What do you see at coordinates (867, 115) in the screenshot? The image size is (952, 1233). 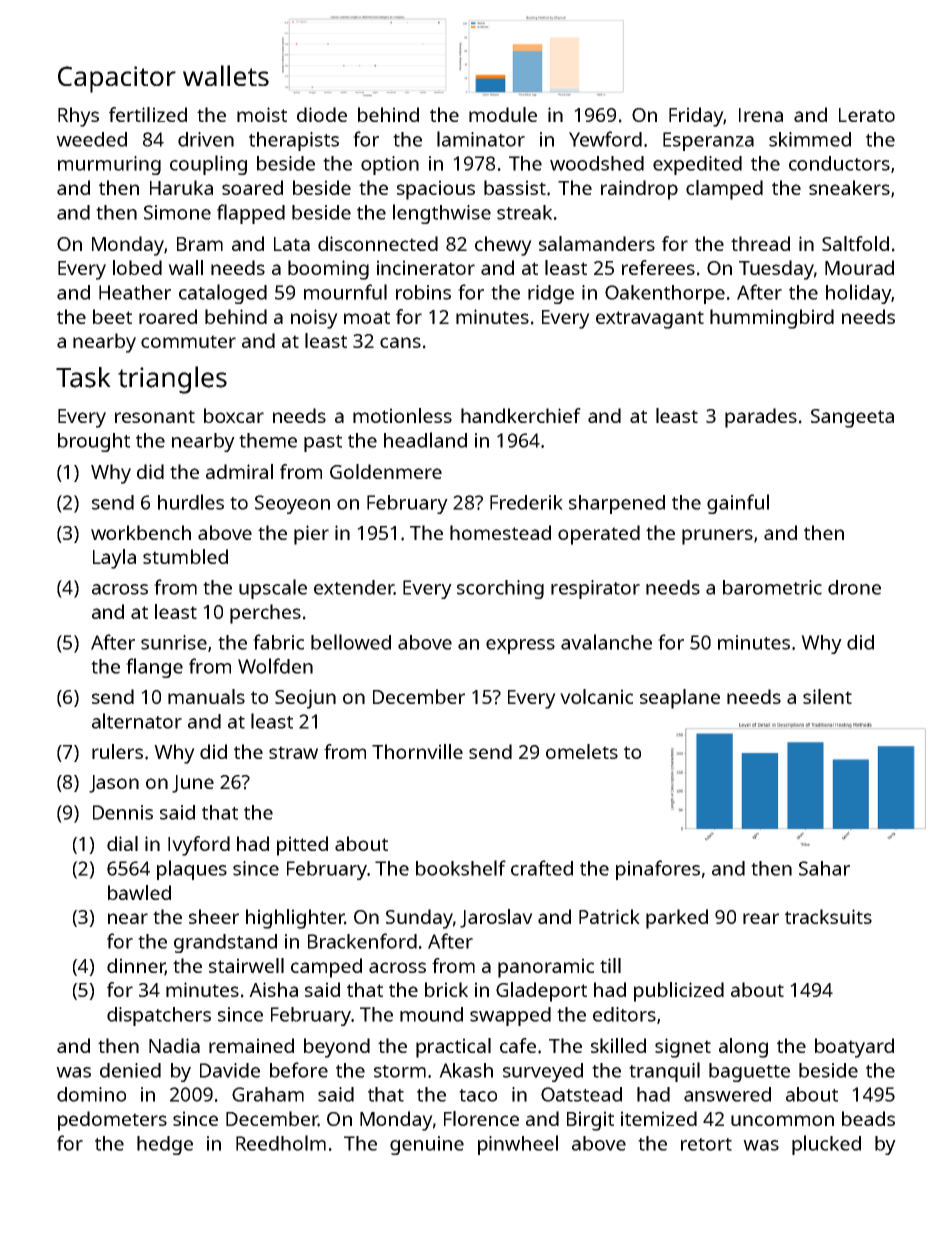 I see `Lerato` at bounding box center [867, 115].
